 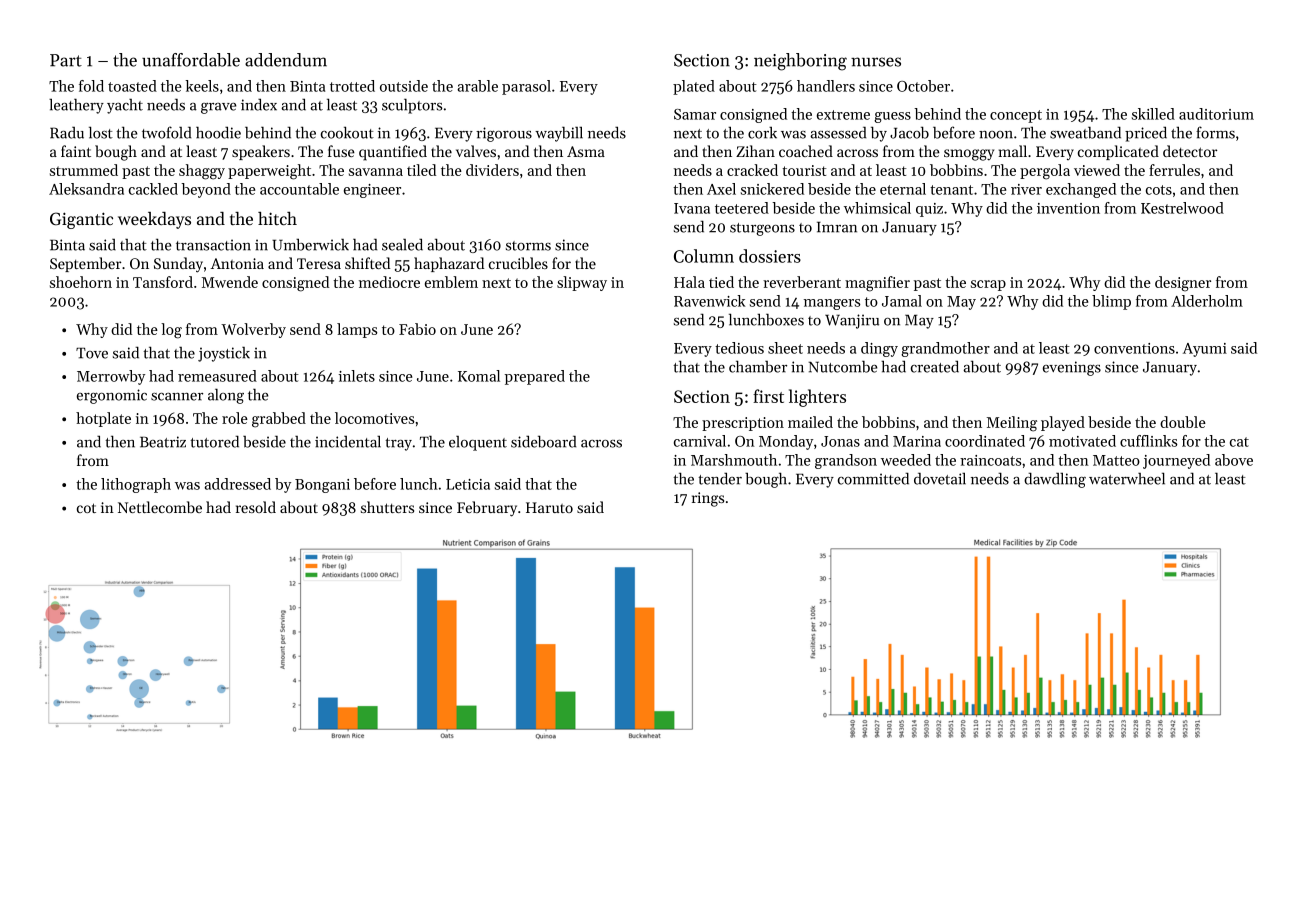 What do you see at coordinates (876, 62) in the screenshot?
I see `nurses` at bounding box center [876, 62].
